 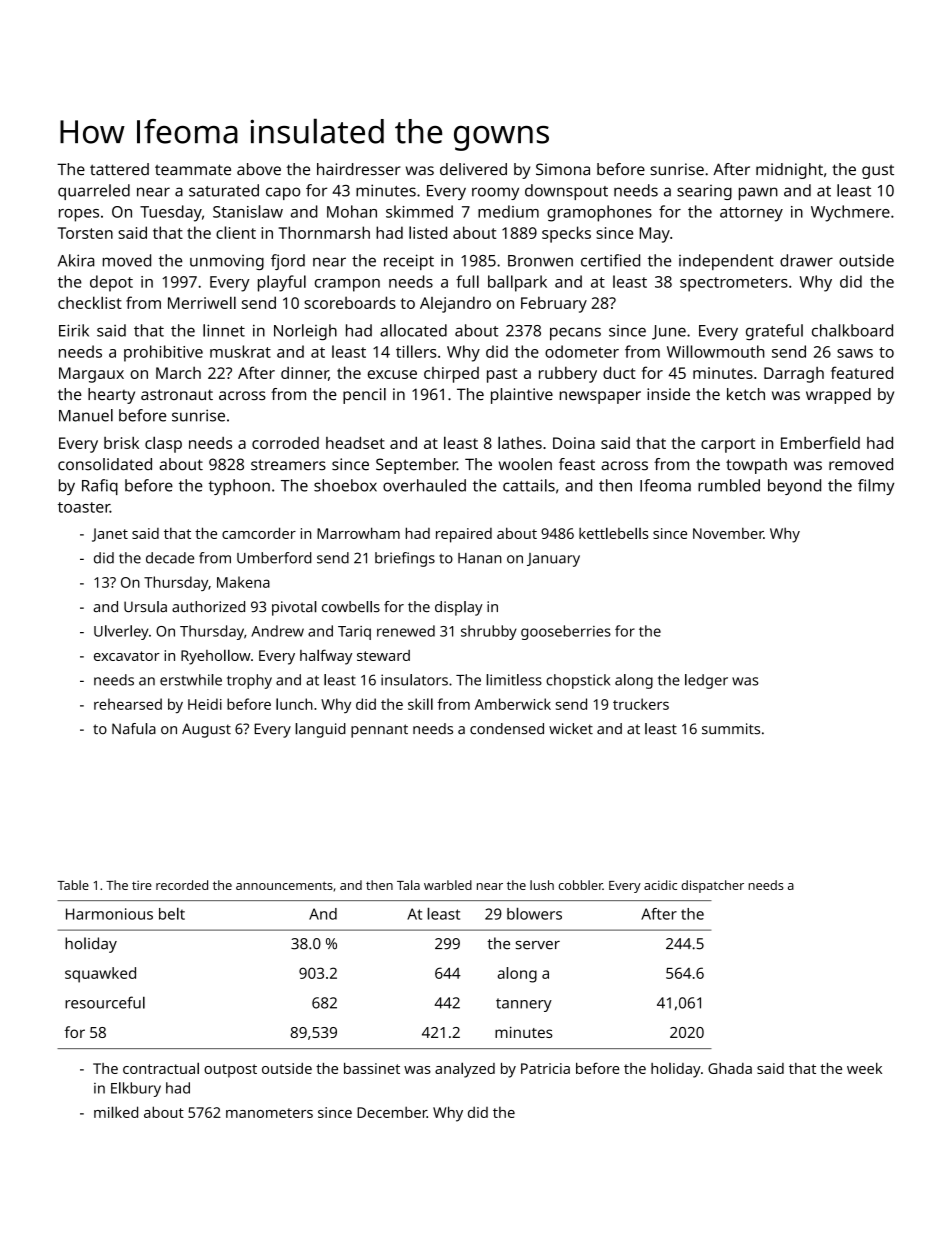 I want to click on dispatcher, so click(x=712, y=886).
